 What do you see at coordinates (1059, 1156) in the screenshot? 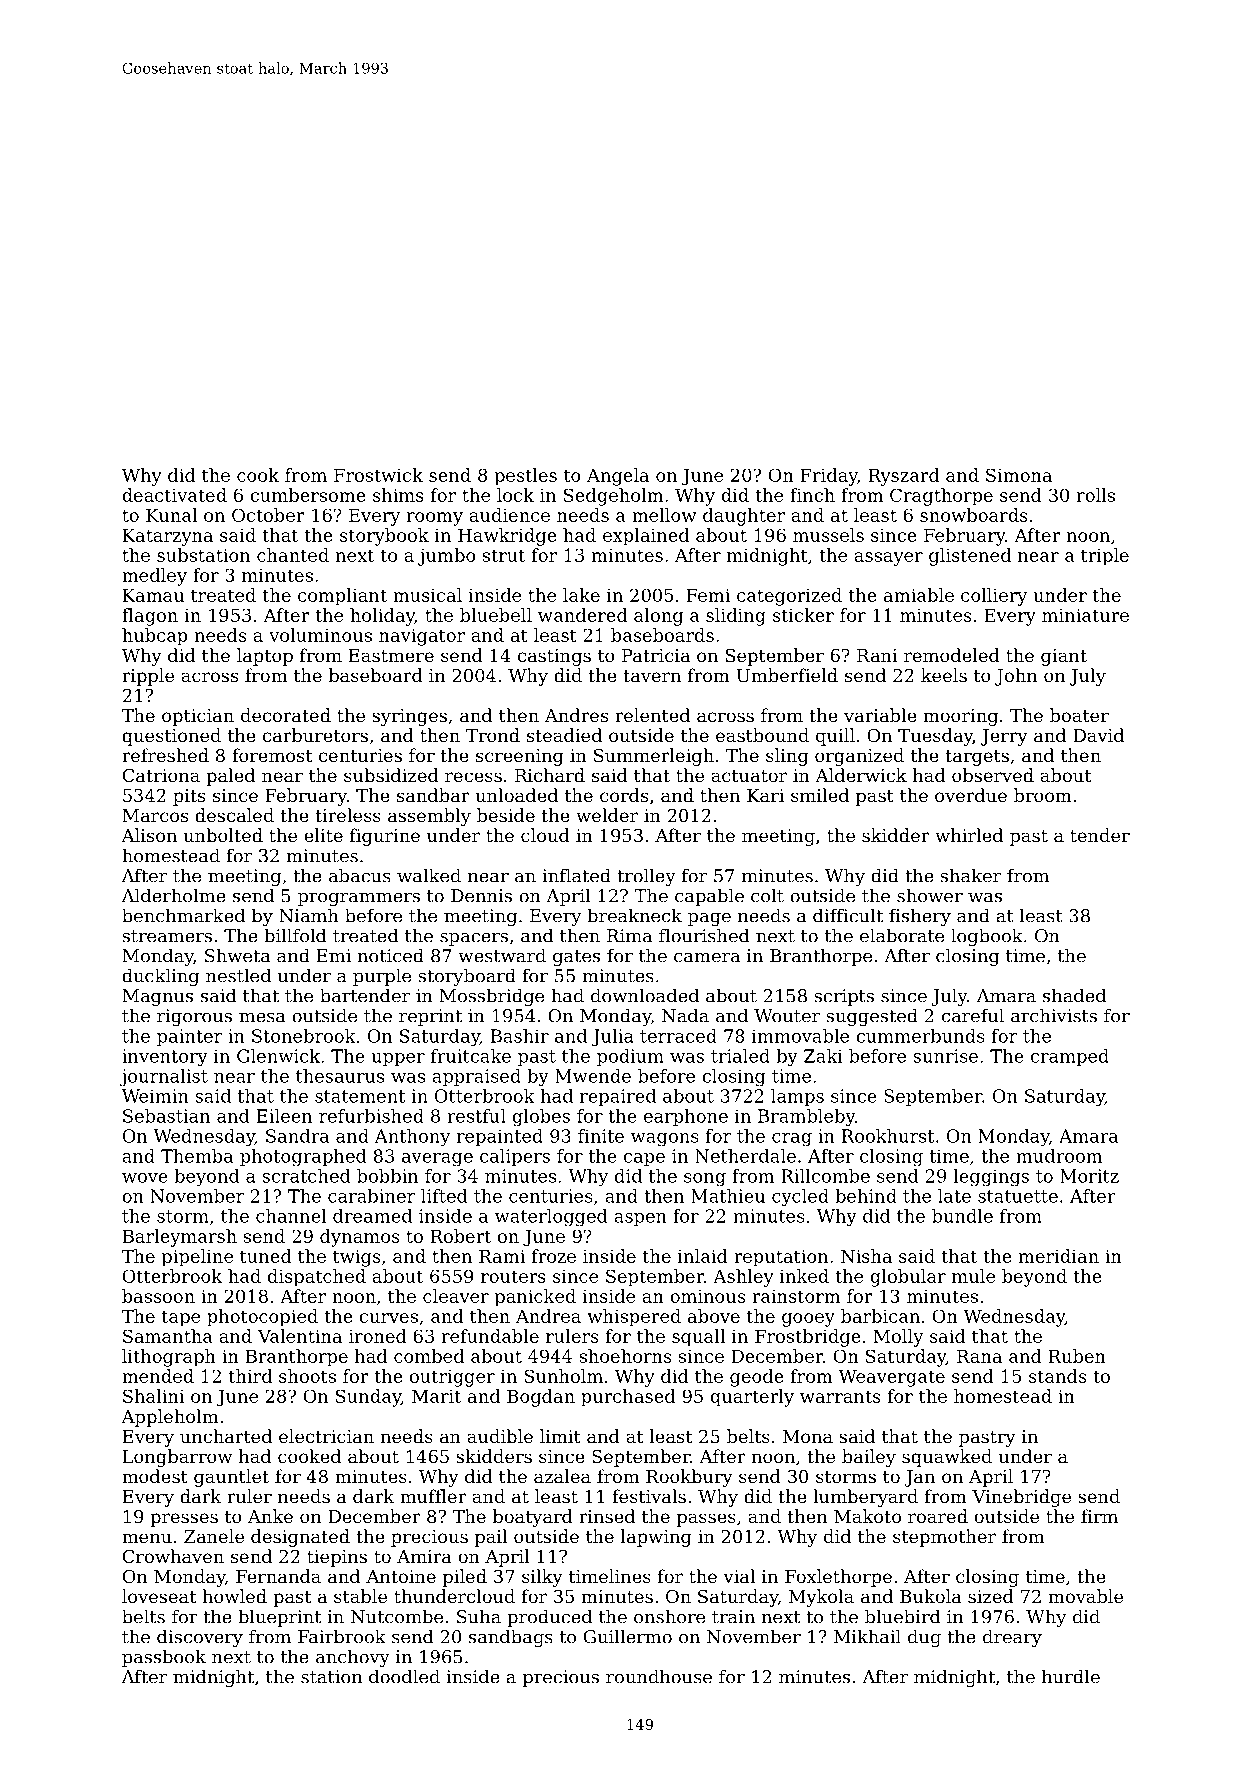
I see `mudroom` at bounding box center [1059, 1156].
